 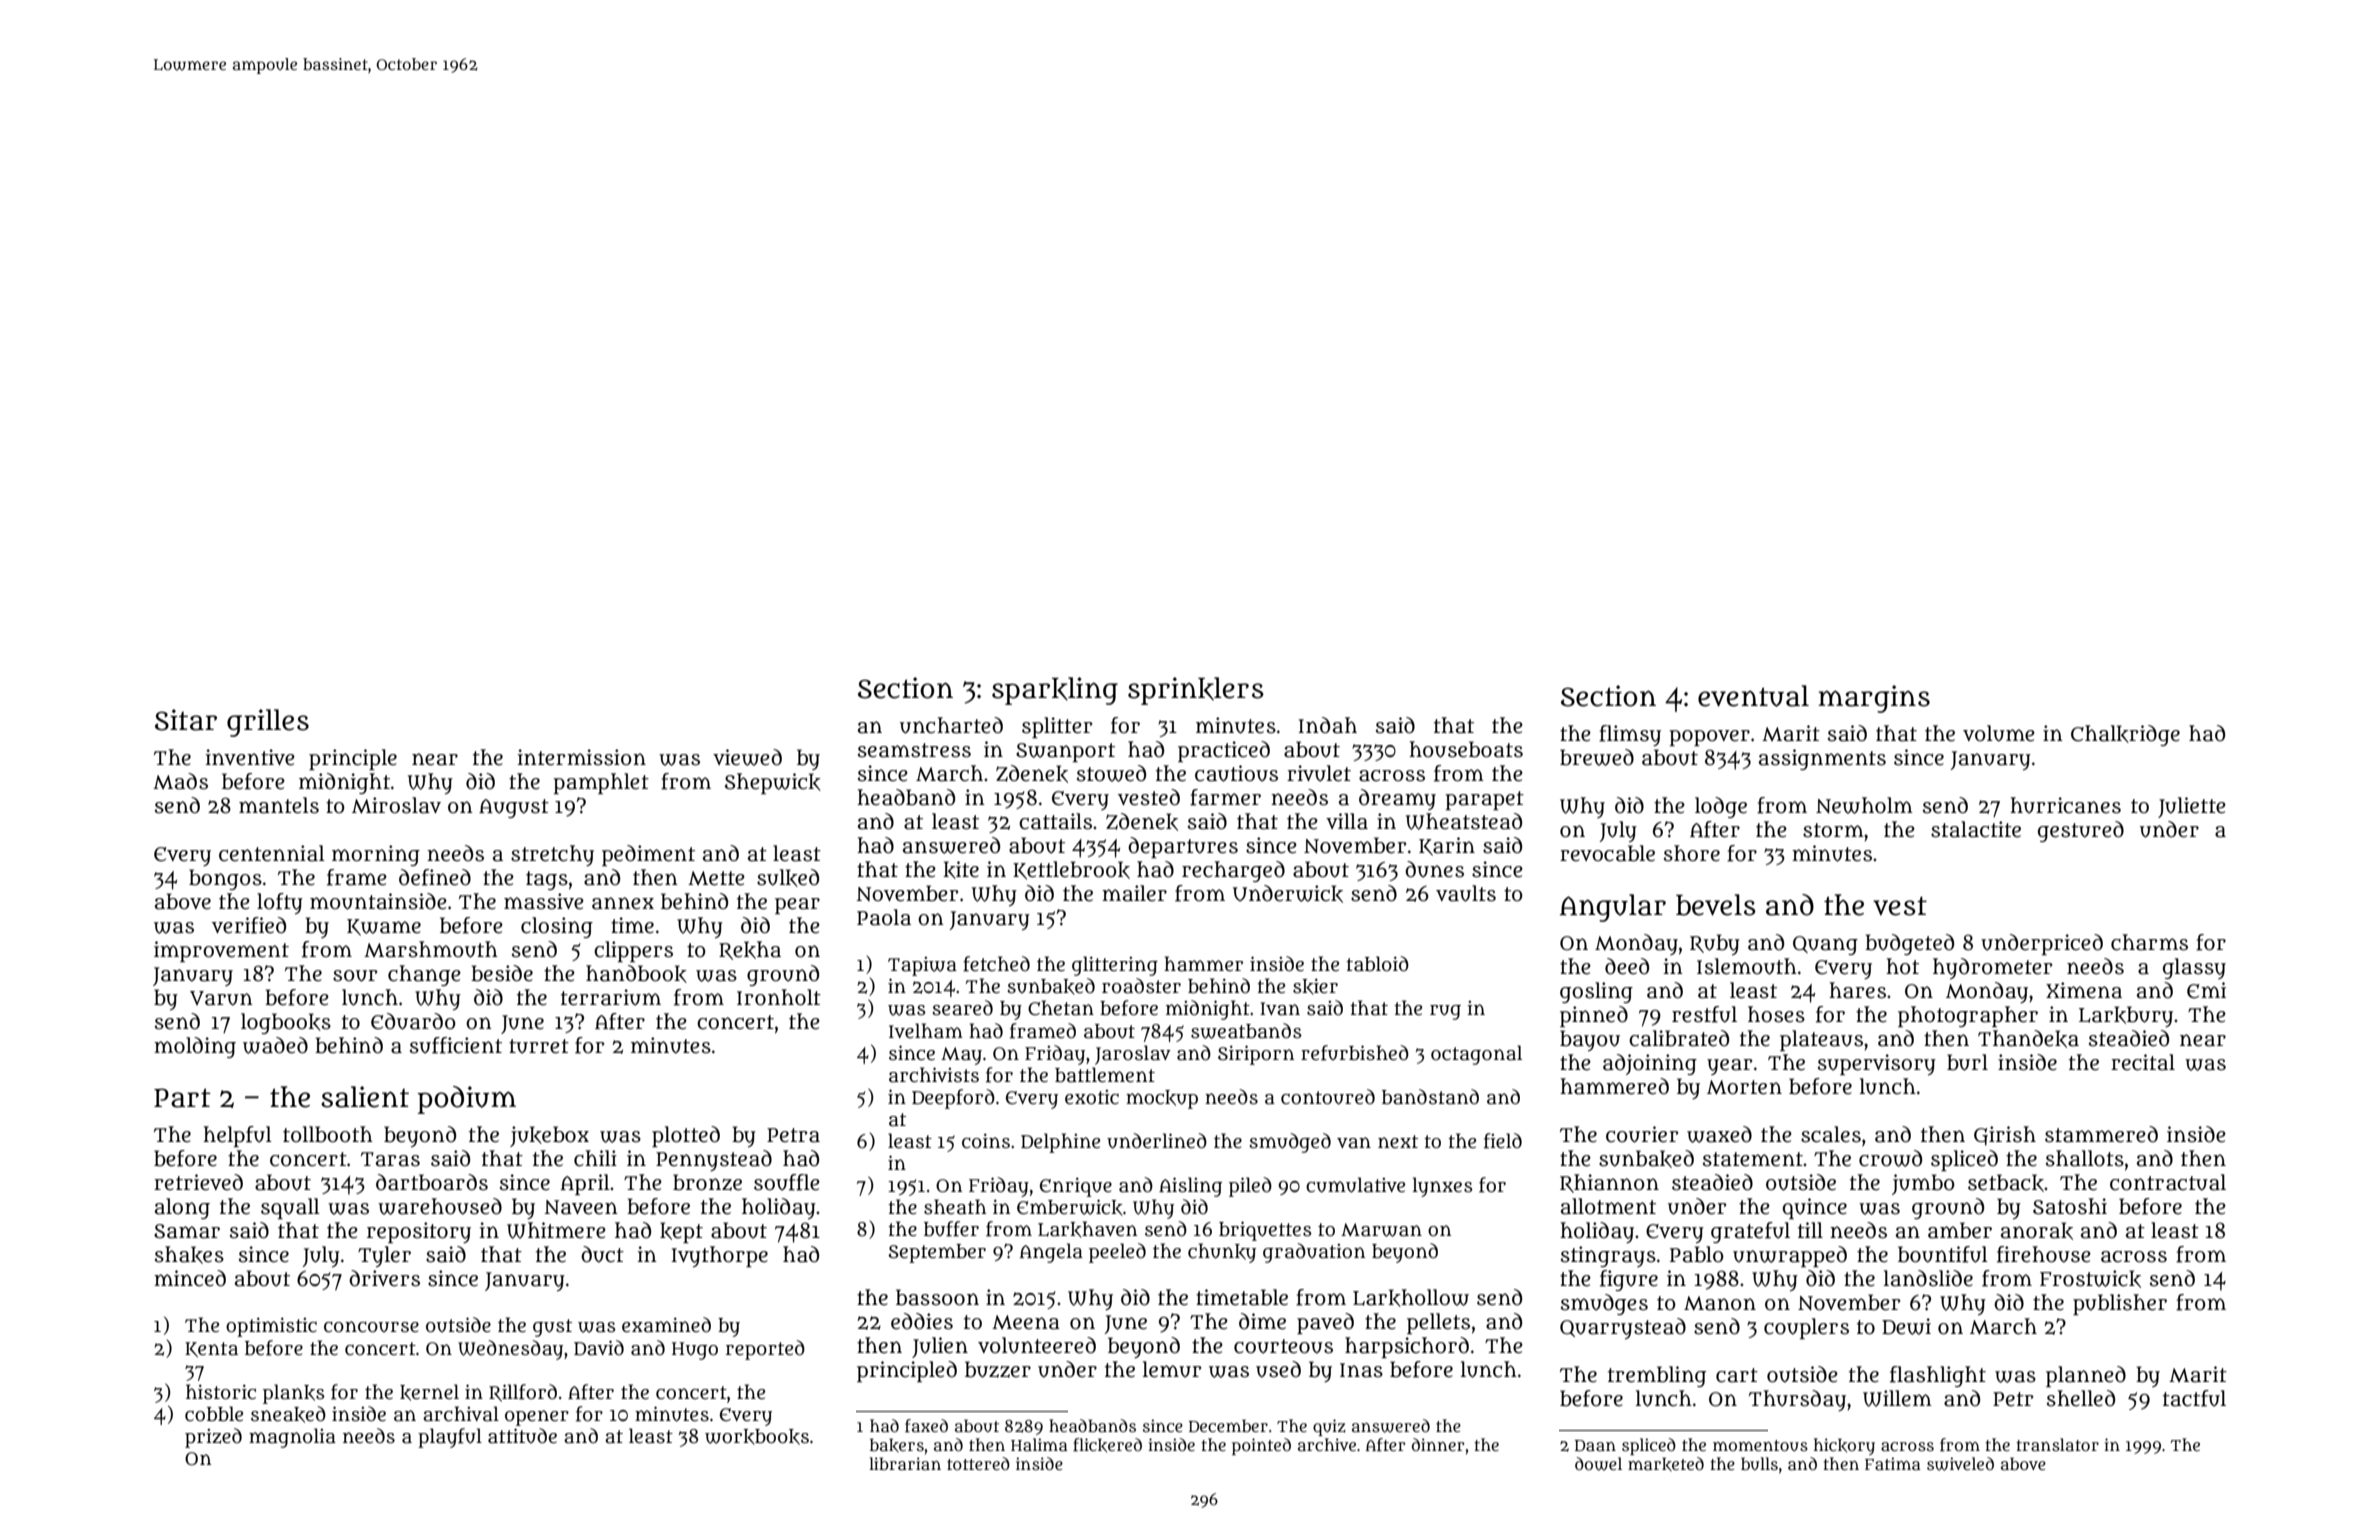 What do you see at coordinates (268, 723) in the image?
I see `grilles` at bounding box center [268, 723].
